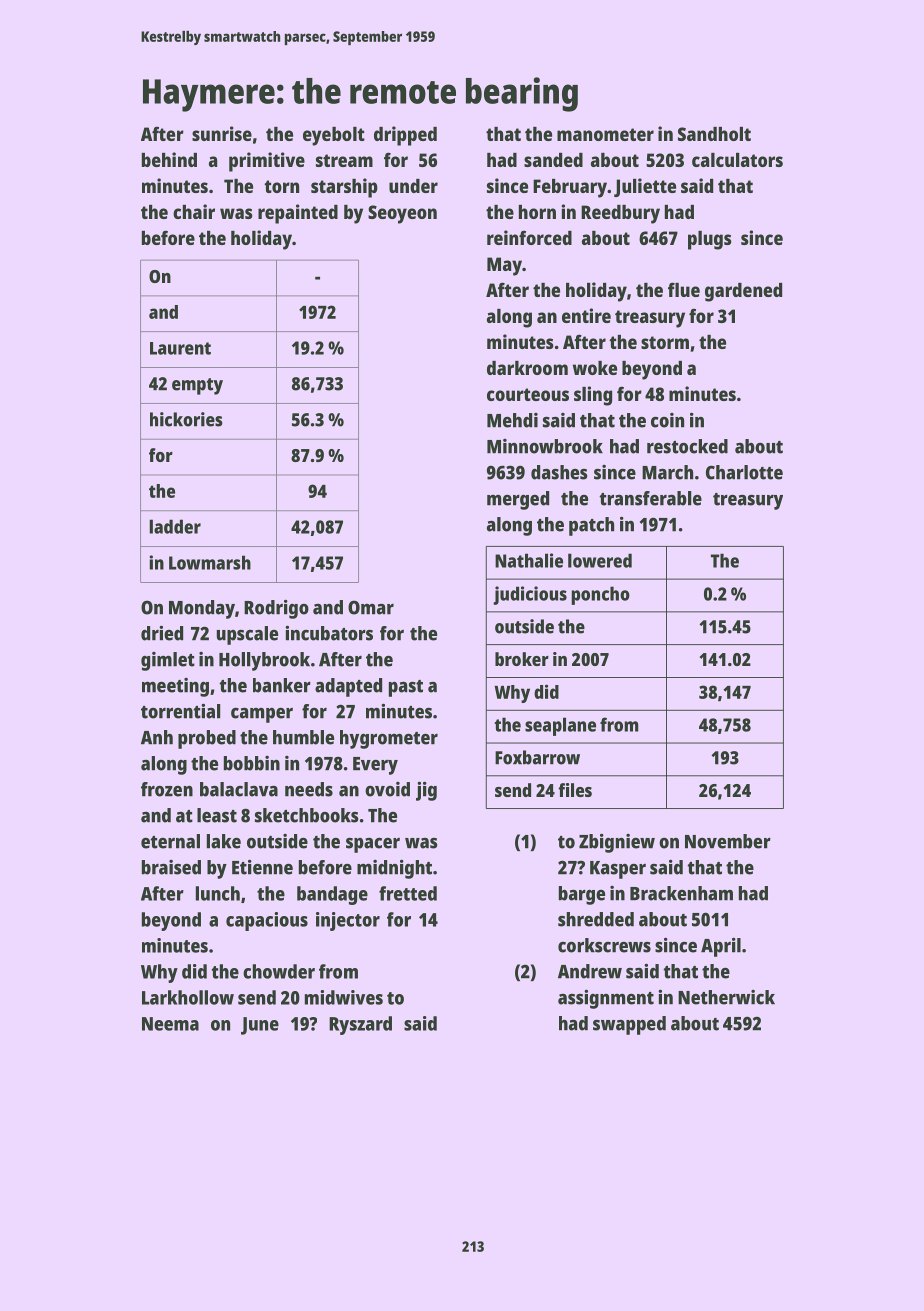 The height and width of the page is (1311, 924). What do you see at coordinates (298, 214) in the page?
I see `repainted` at bounding box center [298, 214].
